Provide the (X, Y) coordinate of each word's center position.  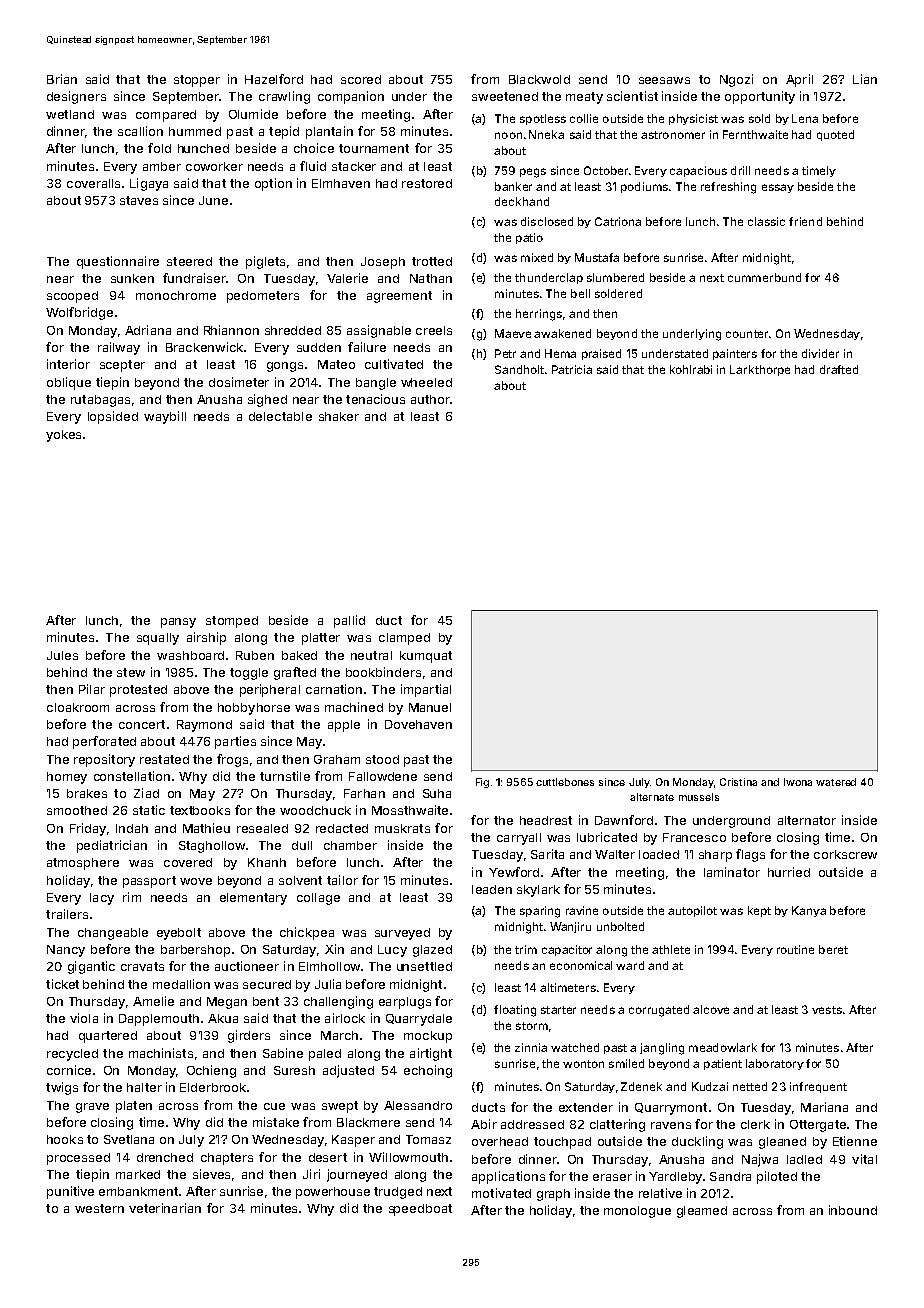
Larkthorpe (760, 370)
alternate (652, 797)
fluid (313, 166)
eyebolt (179, 934)
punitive (70, 1192)
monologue (637, 1212)
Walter (615, 854)
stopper (197, 81)
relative (660, 1193)
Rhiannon (231, 330)
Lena (805, 118)
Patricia (572, 369)
